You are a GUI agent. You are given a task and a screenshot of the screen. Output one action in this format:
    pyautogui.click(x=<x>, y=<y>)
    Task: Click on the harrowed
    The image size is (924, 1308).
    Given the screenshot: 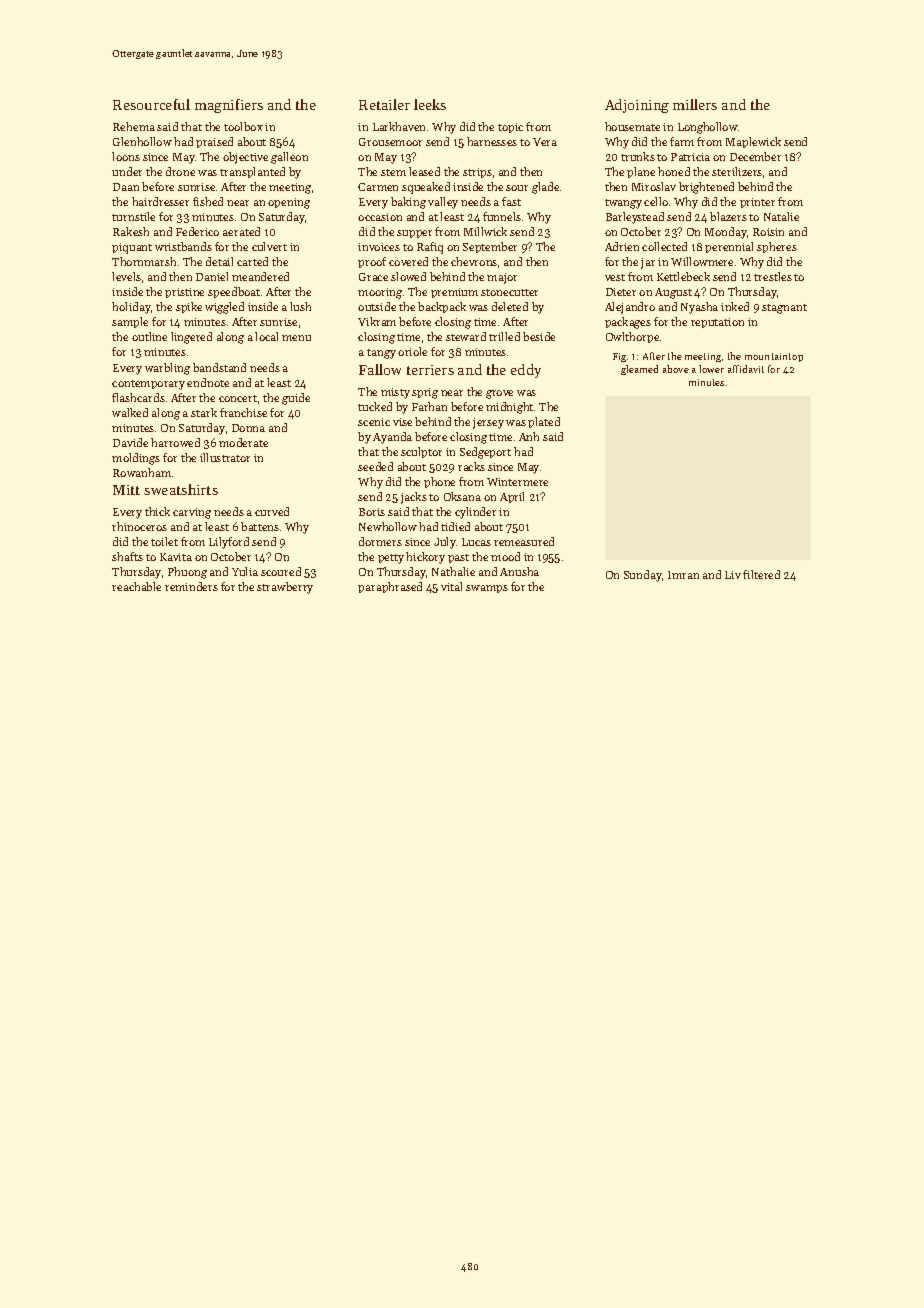 What is the action you would take?
    pyautogui.click(x=175, y=442)
